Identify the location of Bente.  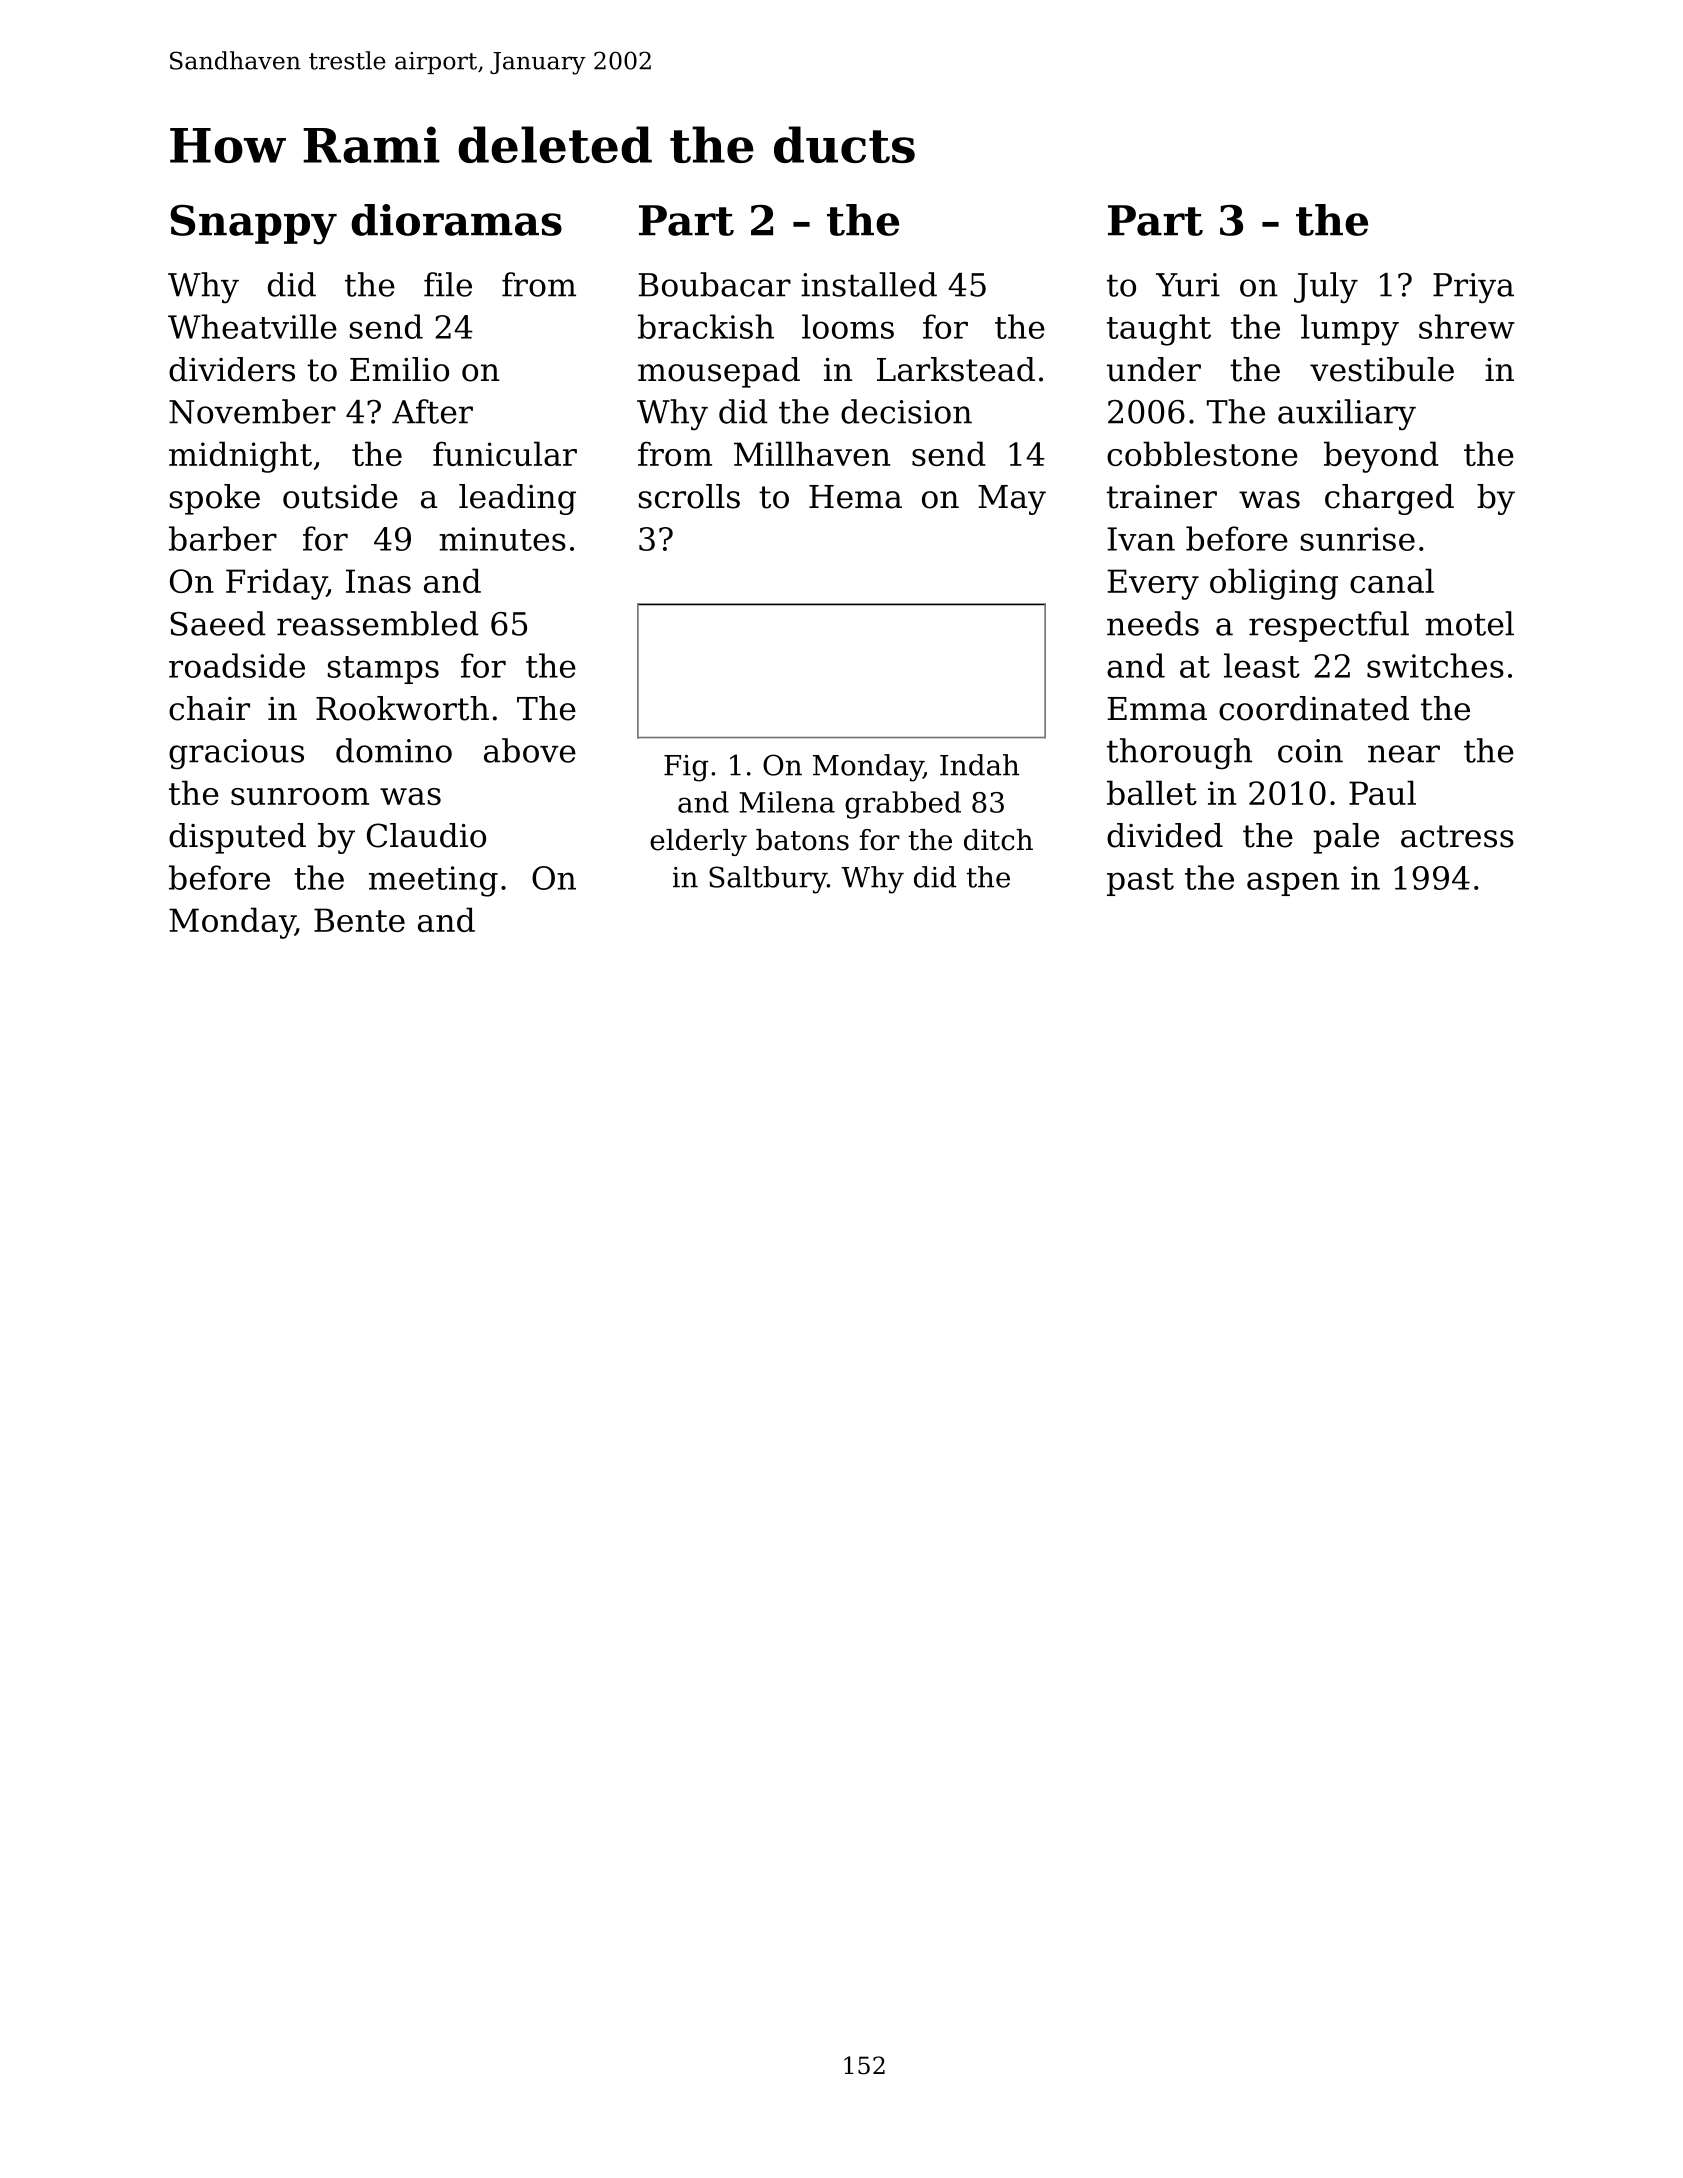
(359, 920).
